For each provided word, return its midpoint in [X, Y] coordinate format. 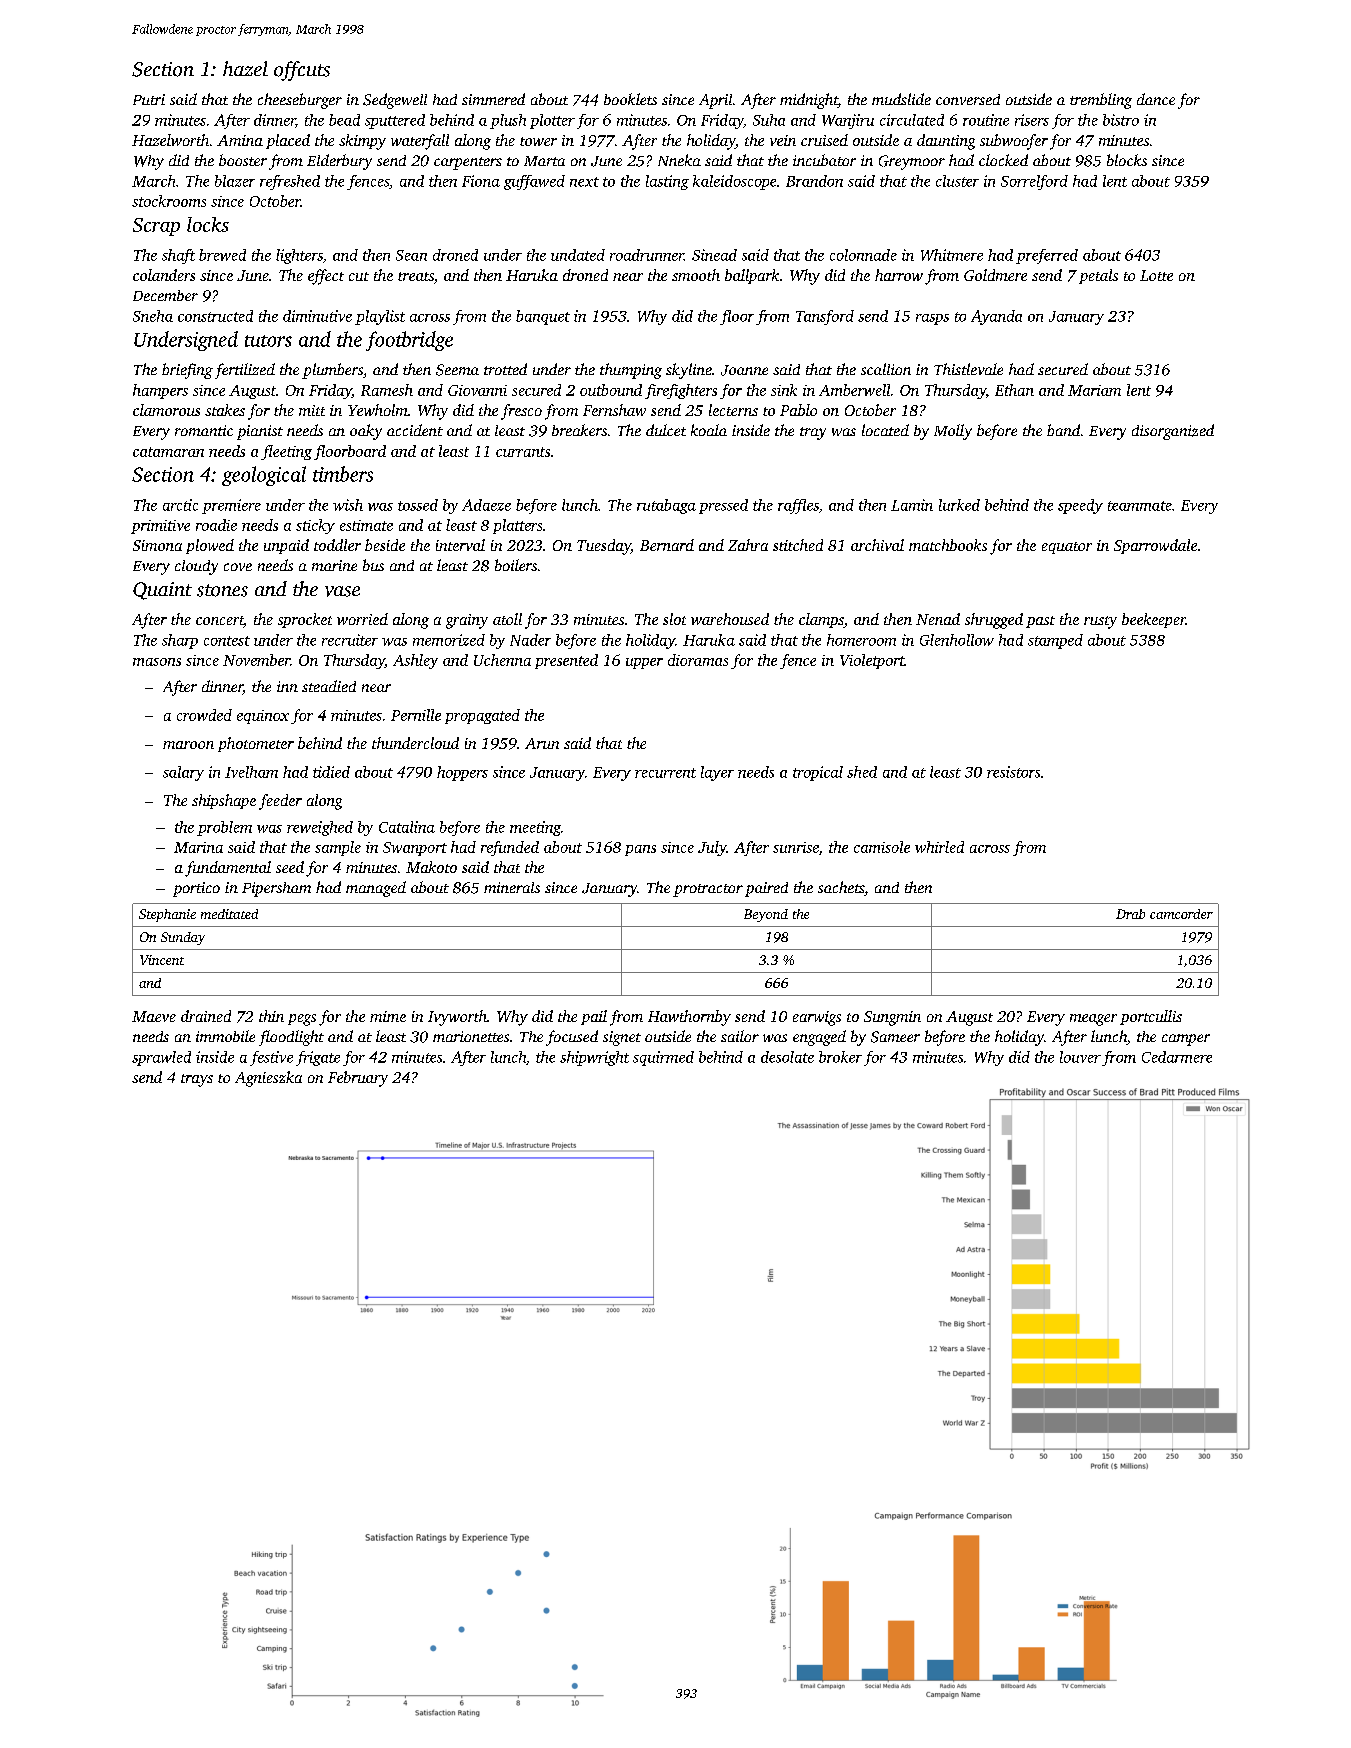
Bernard [667, 545]
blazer [235, 181]
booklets [630, 99]
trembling [1101, 101]
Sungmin [892, 1018]
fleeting [286, 452]
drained [206, 1016]
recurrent [665, 773]
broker [840, 1057]
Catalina [407, 827]
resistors [1013, 772]
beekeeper [1154, 620]
